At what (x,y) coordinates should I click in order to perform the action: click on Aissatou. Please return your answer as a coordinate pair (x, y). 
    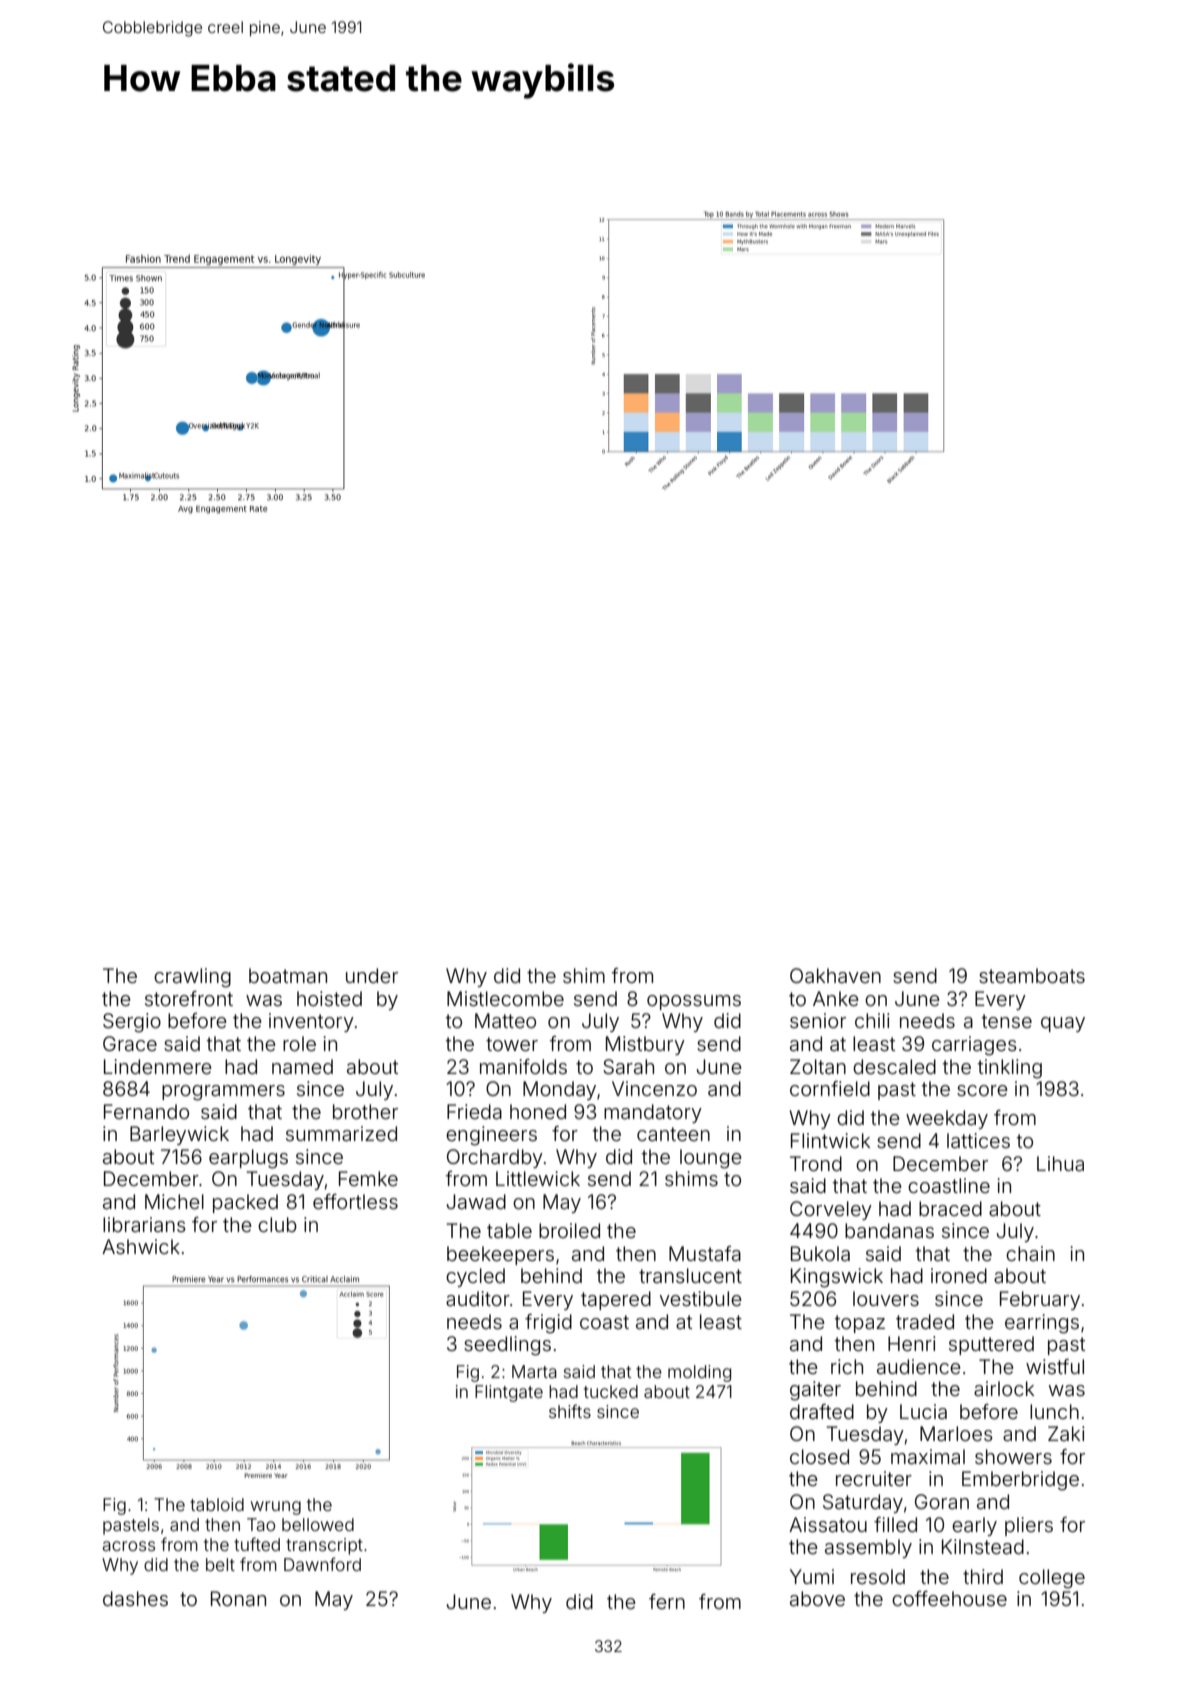
    Looking at the image, I should click on (828, 1524).
